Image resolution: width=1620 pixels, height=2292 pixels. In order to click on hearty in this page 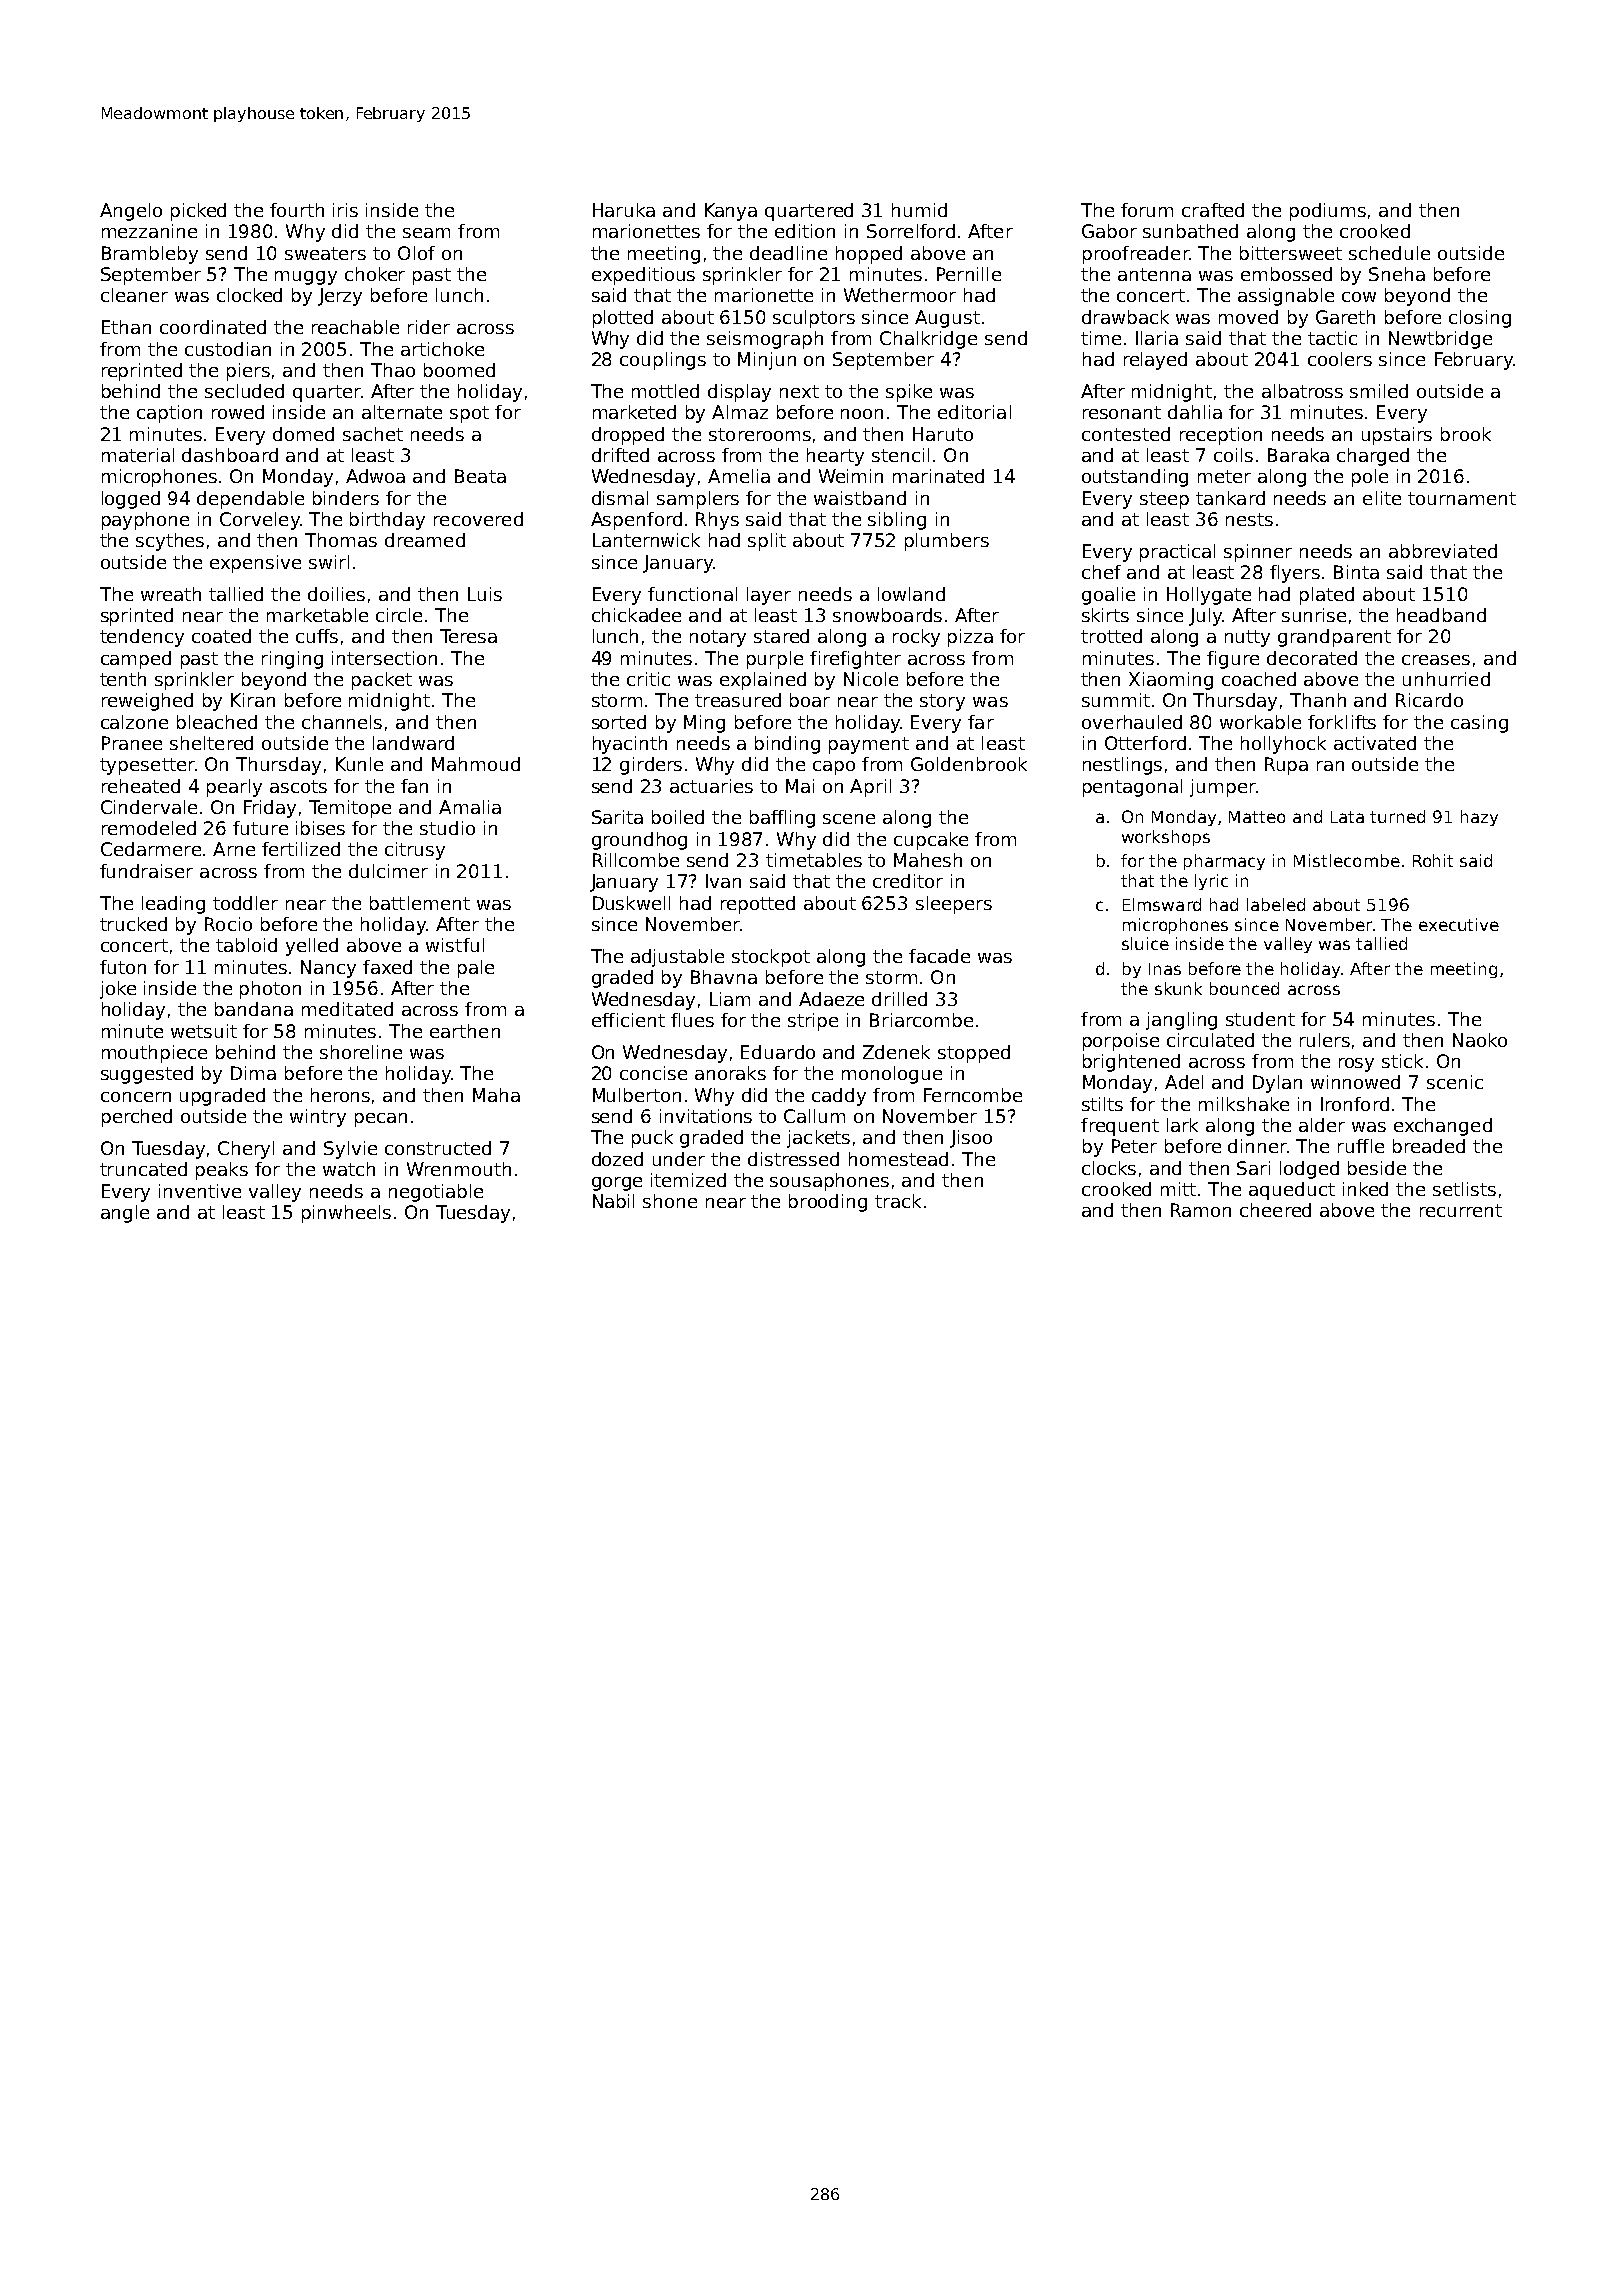, I will do `click(835, 457)`.
